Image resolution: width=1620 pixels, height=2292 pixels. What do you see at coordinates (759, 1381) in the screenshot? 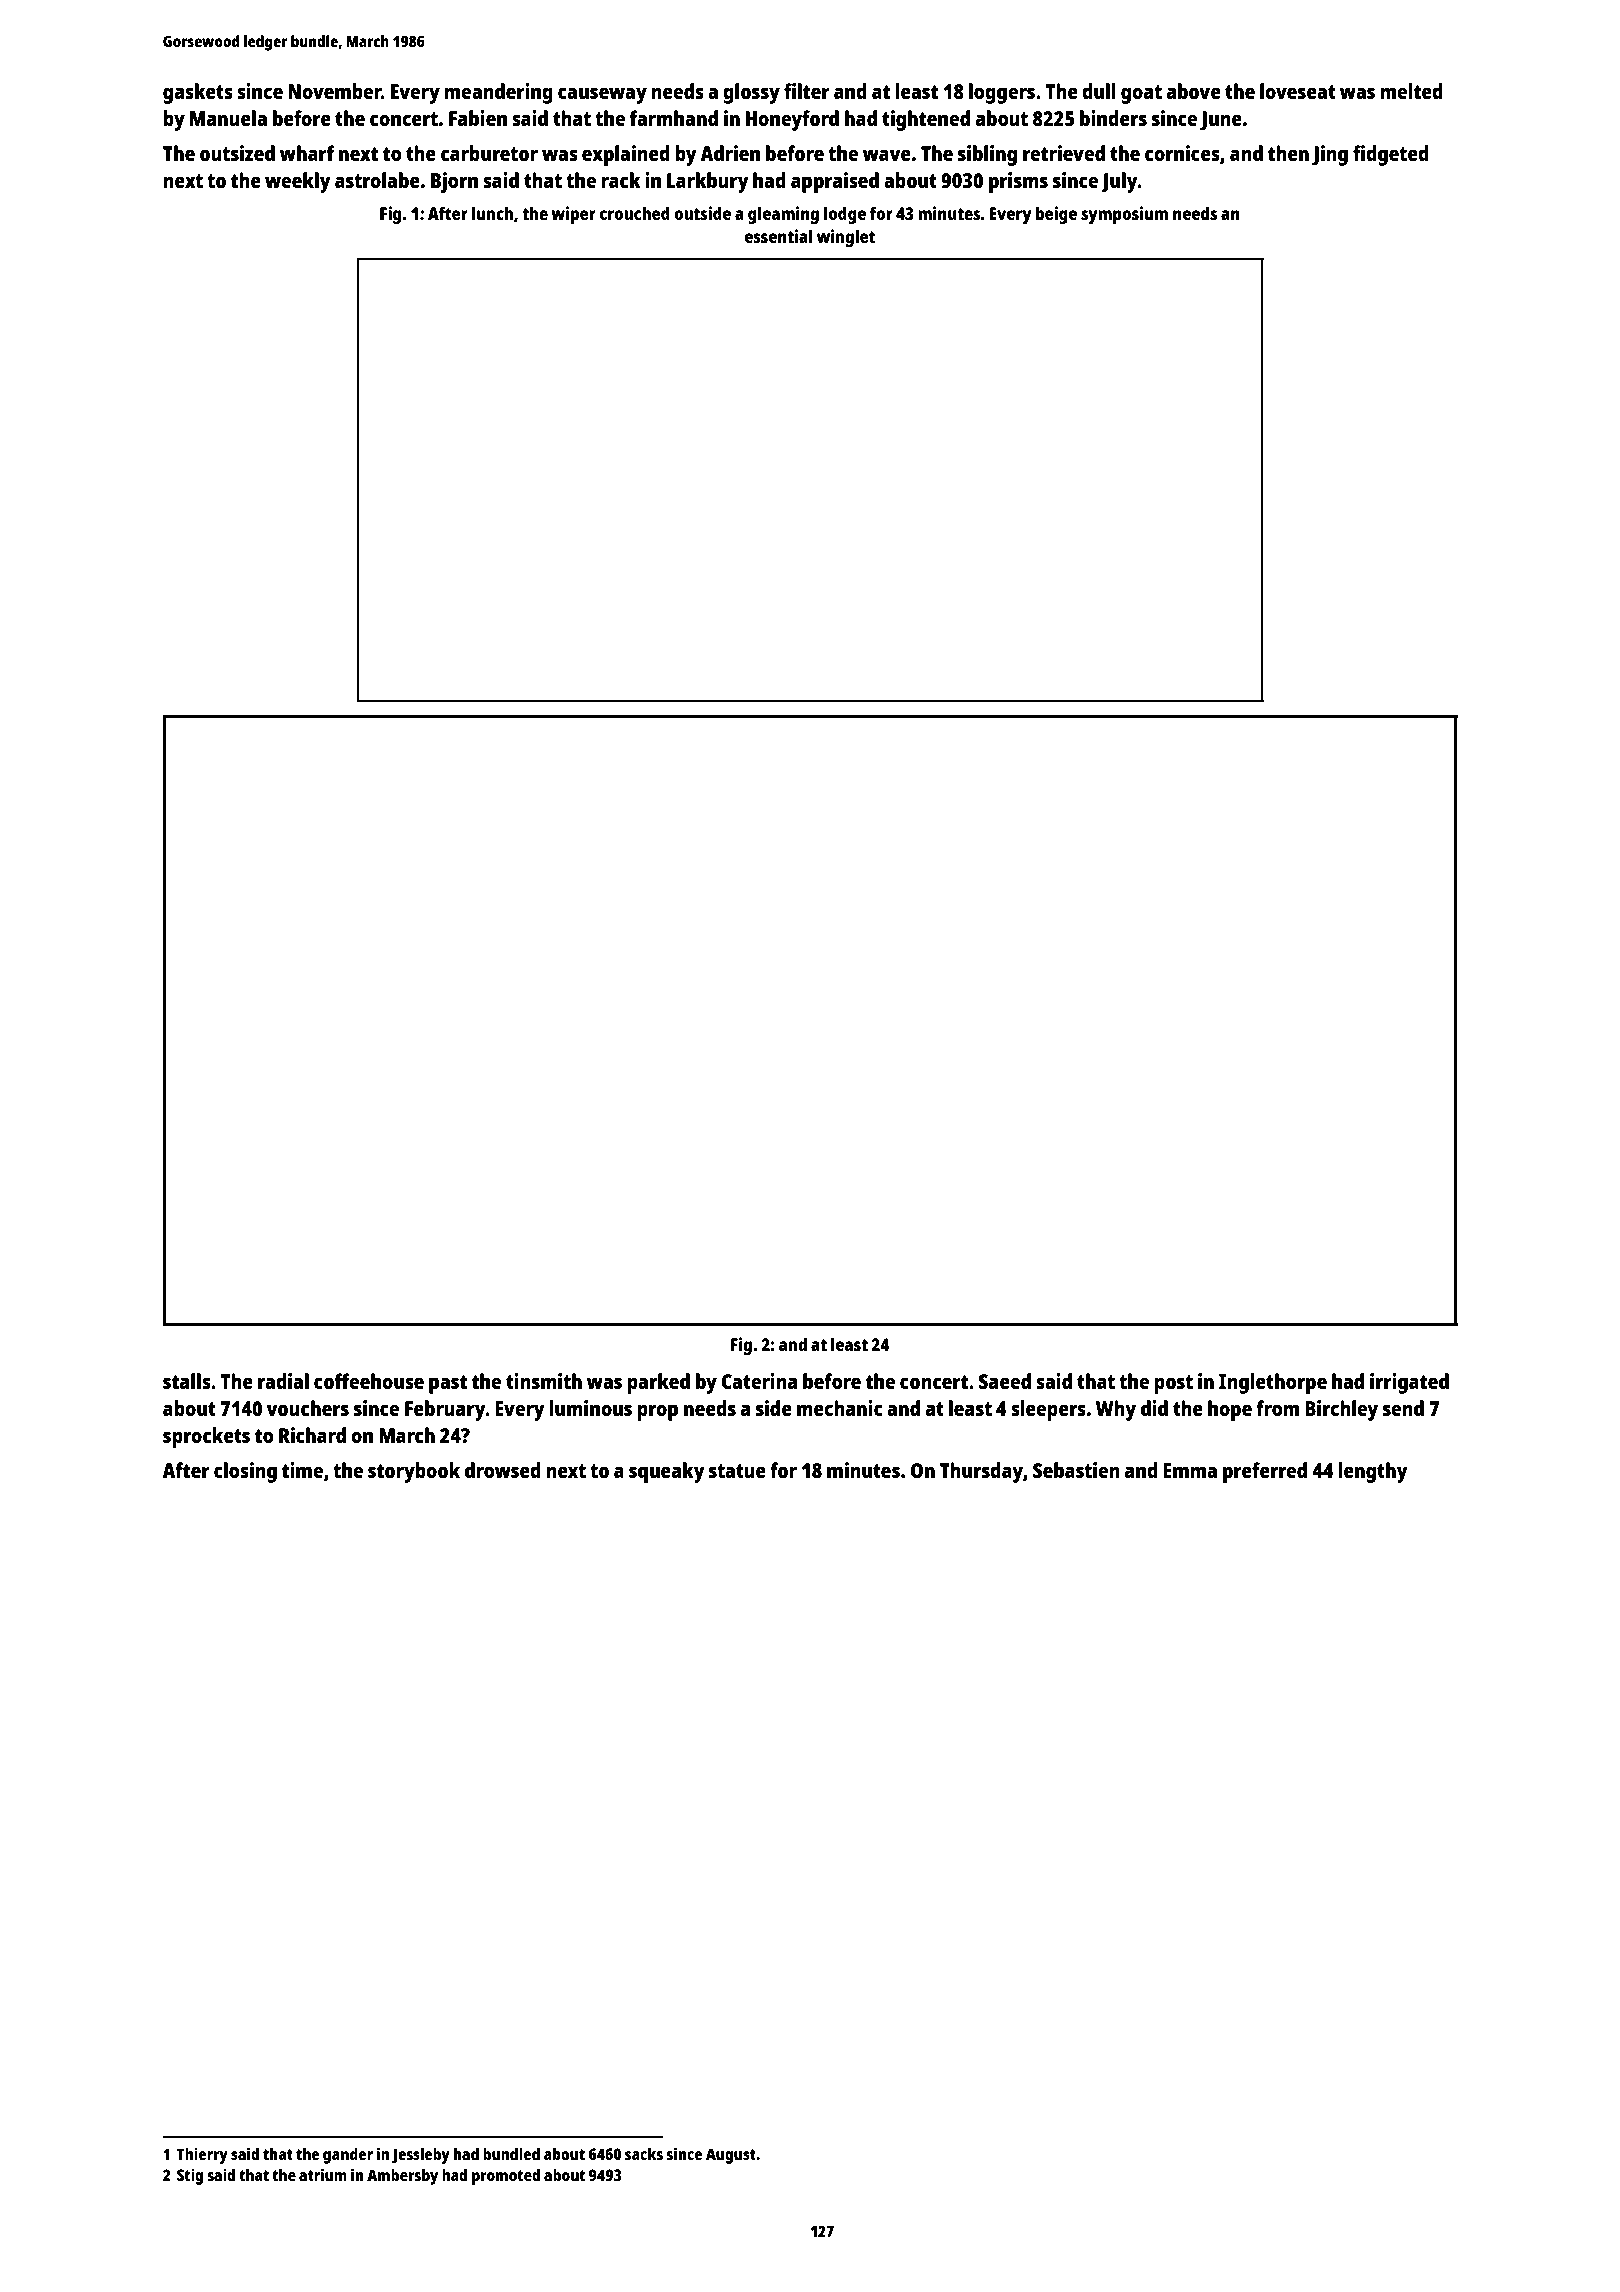
I see `Caterina` at bounding box center [759, 1381].
